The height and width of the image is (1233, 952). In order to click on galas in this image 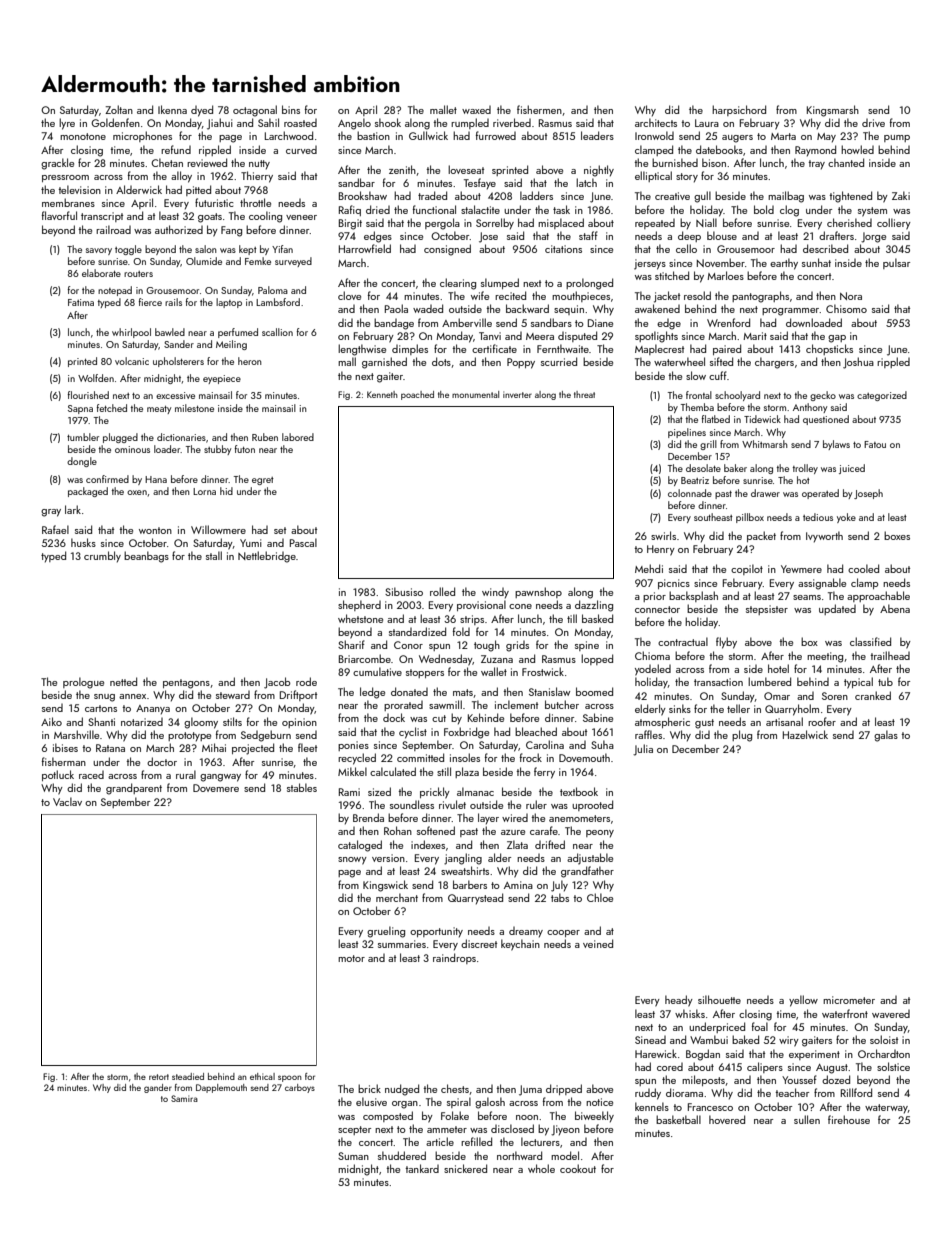, I will do `click(886, 736)`.
